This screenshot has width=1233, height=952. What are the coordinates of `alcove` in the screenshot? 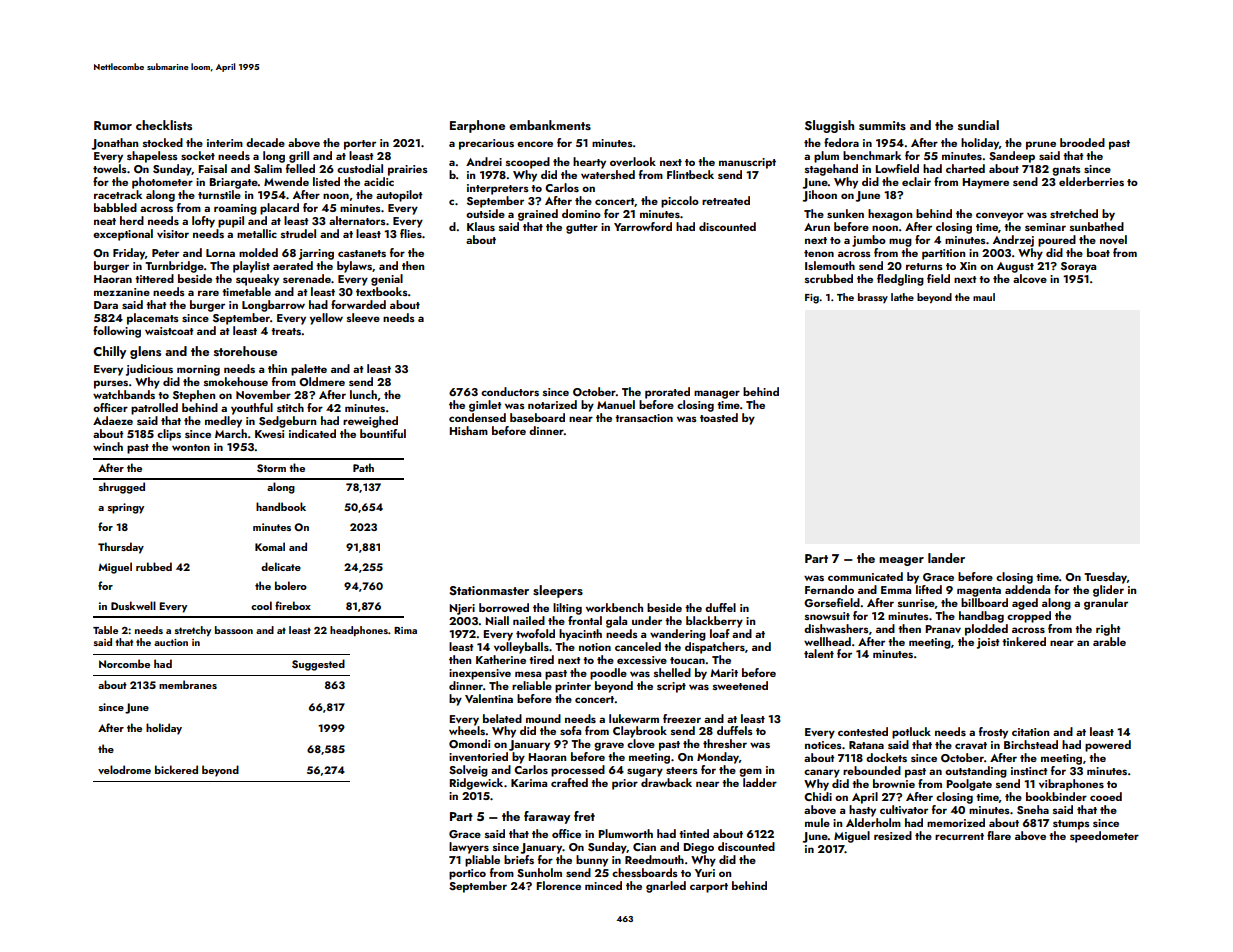 It's located at (1030, 278).
